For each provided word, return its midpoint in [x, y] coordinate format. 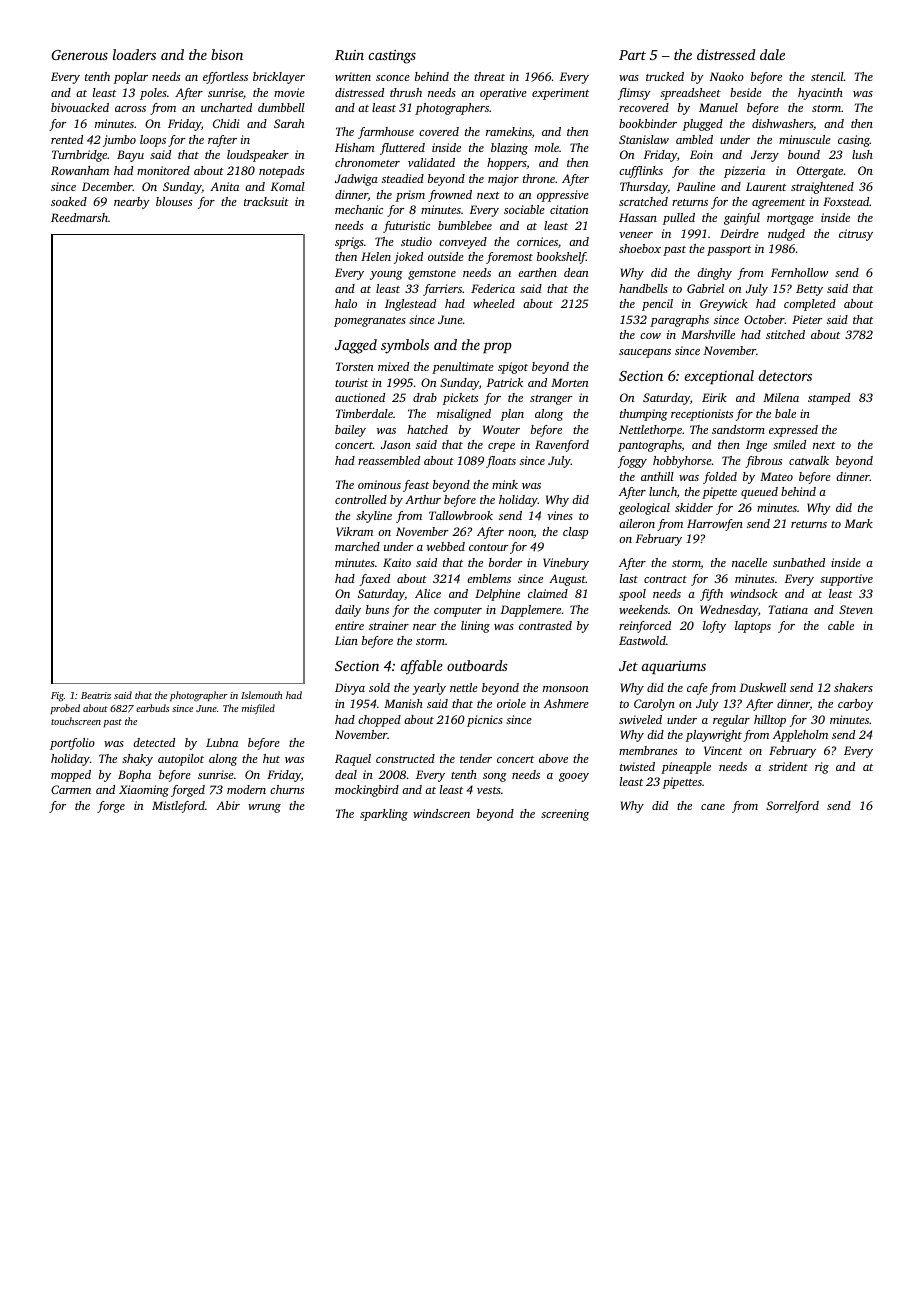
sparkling [384, 815]
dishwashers [782, 123]
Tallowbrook [461, 515]
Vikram [354, 531]
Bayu [130, 156]
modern [246, 789]
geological [644, 509]
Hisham [355, 147]
